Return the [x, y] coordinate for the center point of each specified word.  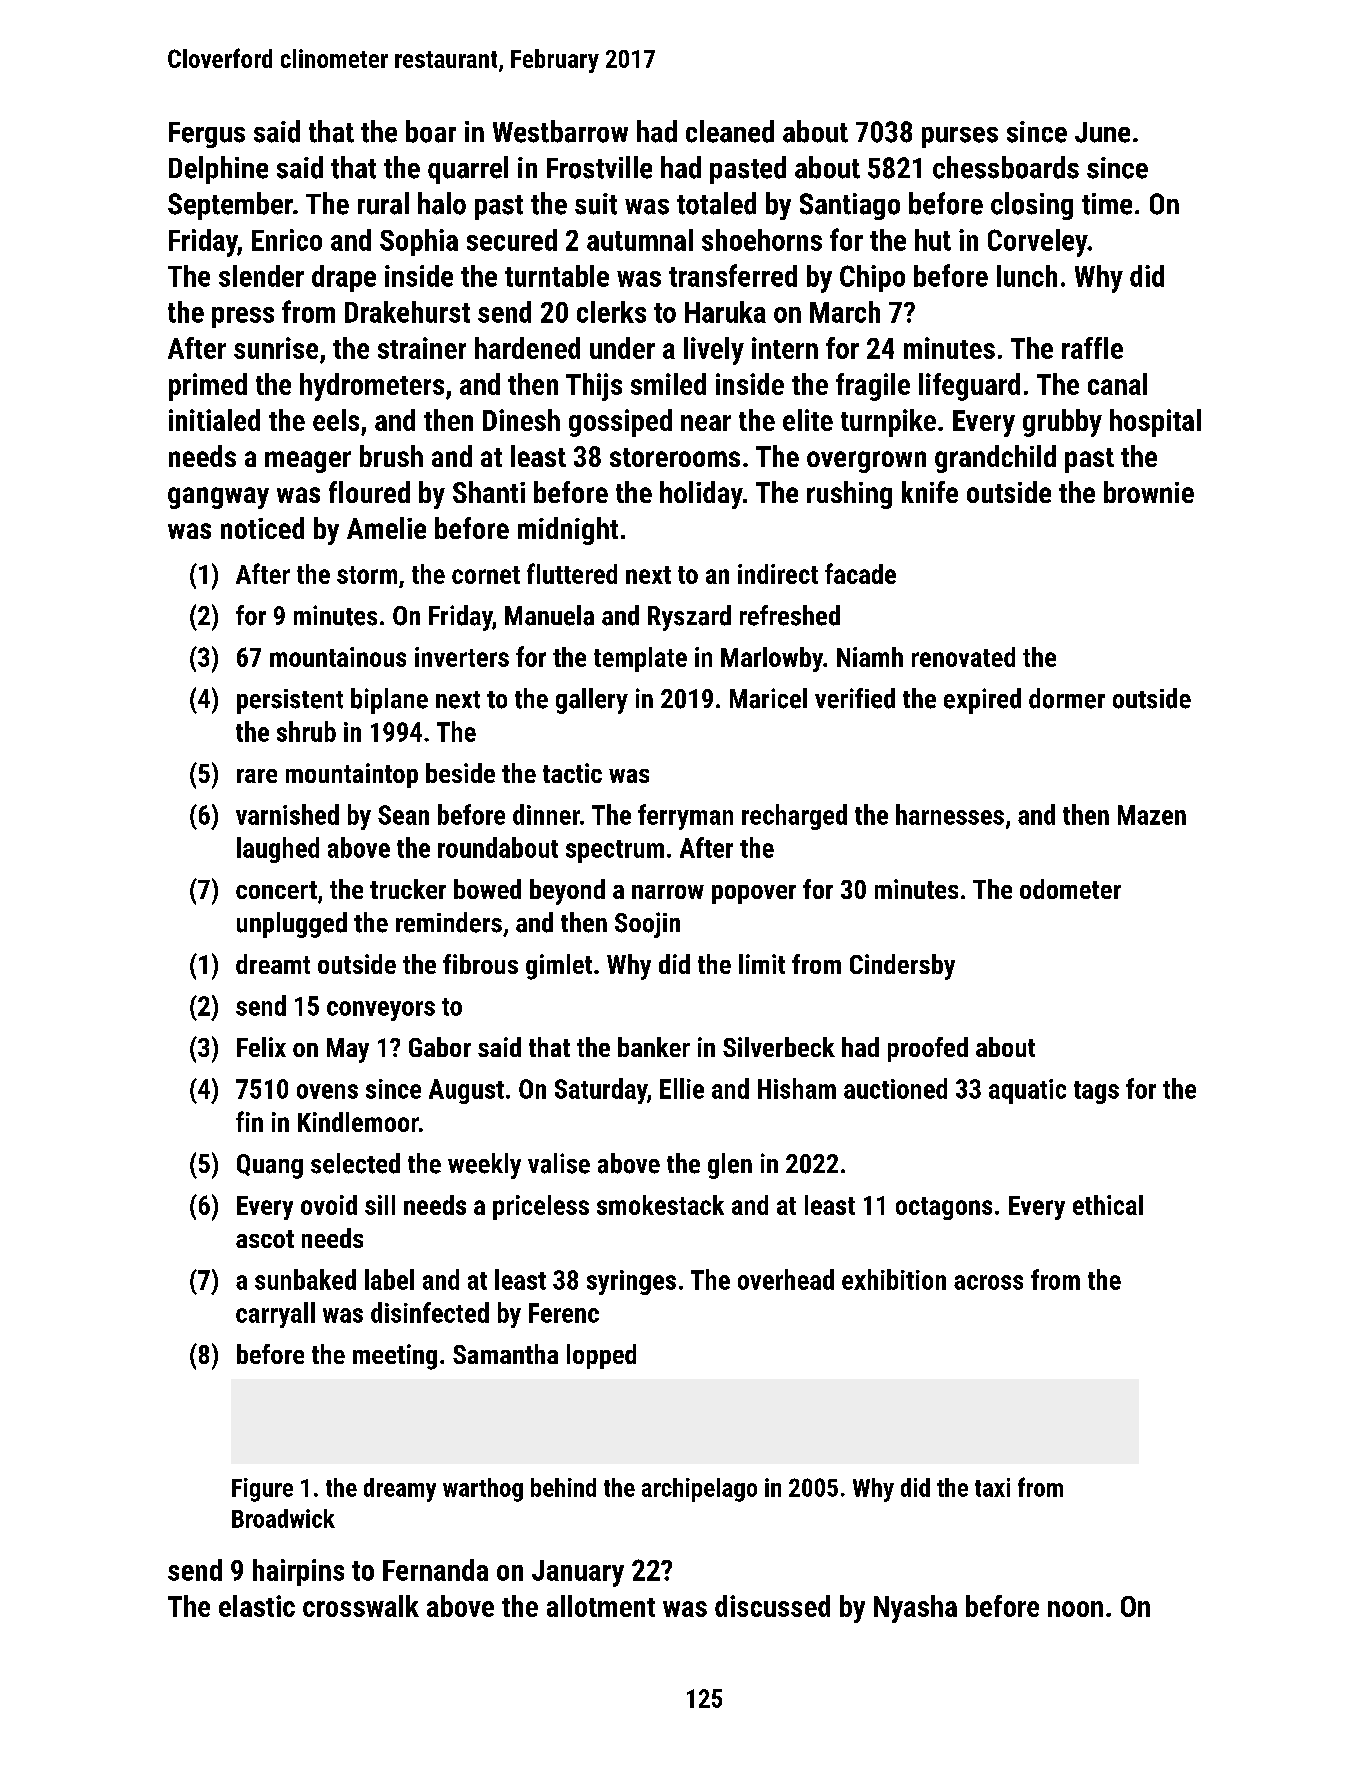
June [1102, 132]
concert [276, 890]
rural [383, 203]
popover [754, 894]
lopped [601, 1356]
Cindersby [902, 967]
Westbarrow [560, 131]
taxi [992, 1487]
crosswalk [361, 1606]
